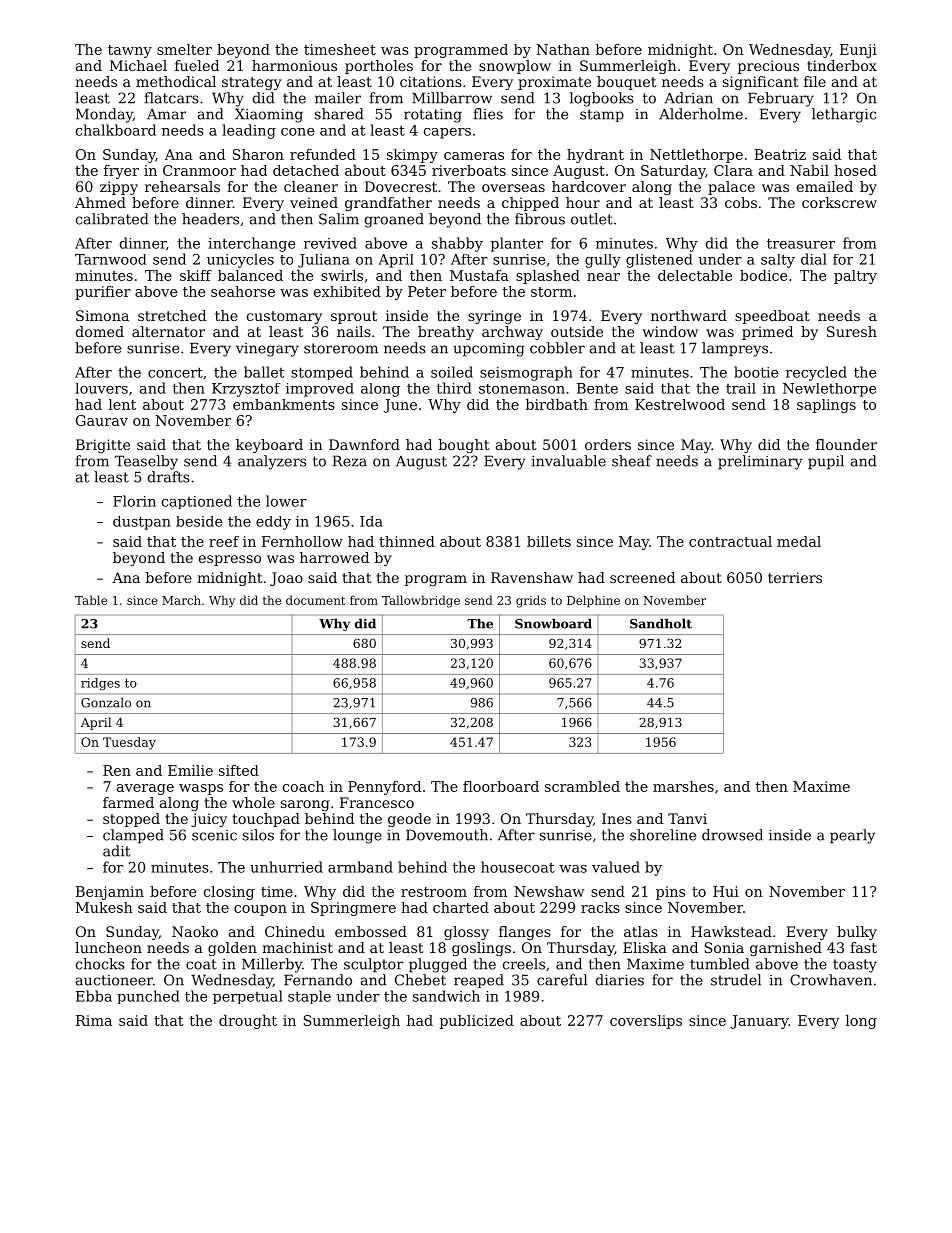  Describe the element at coordinates (106, 702) in the image. I see `Gonzalo` at that location.
